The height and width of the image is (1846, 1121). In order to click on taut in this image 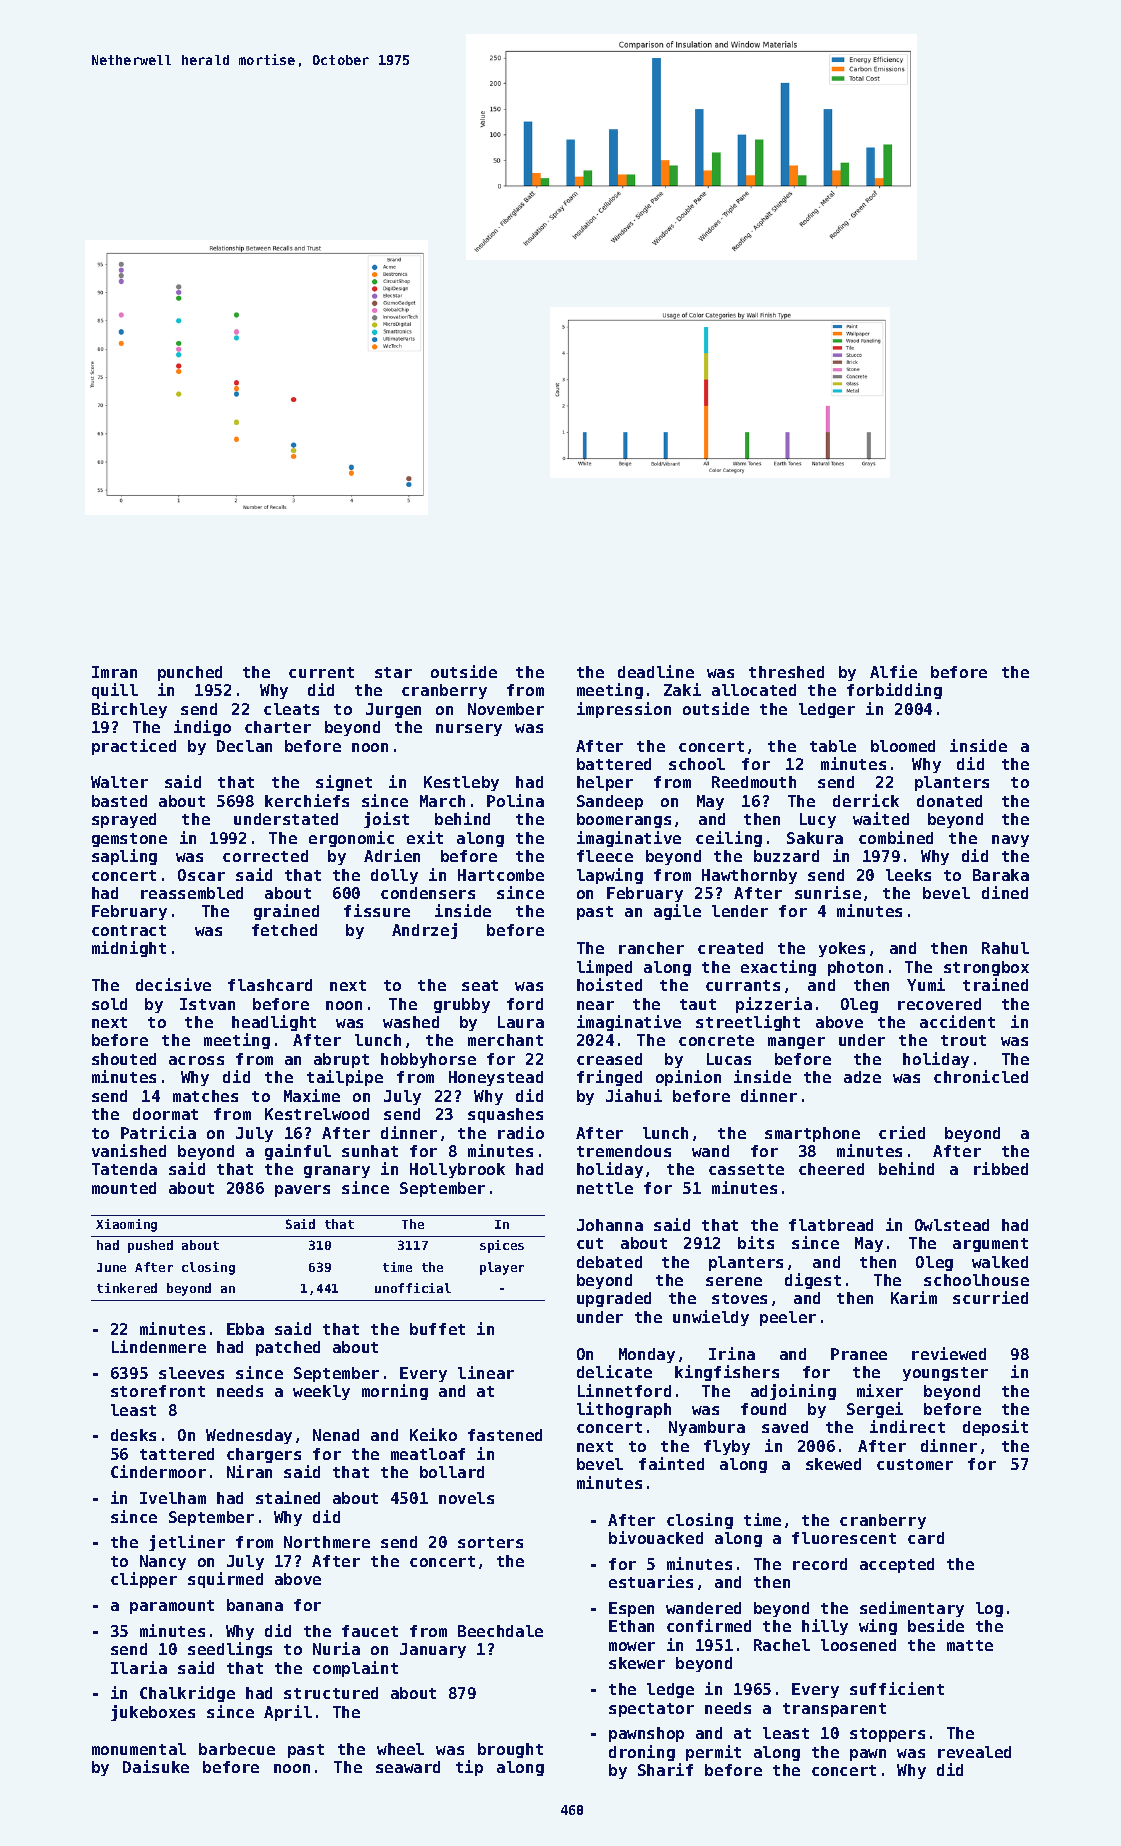, I will do `click(698, 1004)`.
